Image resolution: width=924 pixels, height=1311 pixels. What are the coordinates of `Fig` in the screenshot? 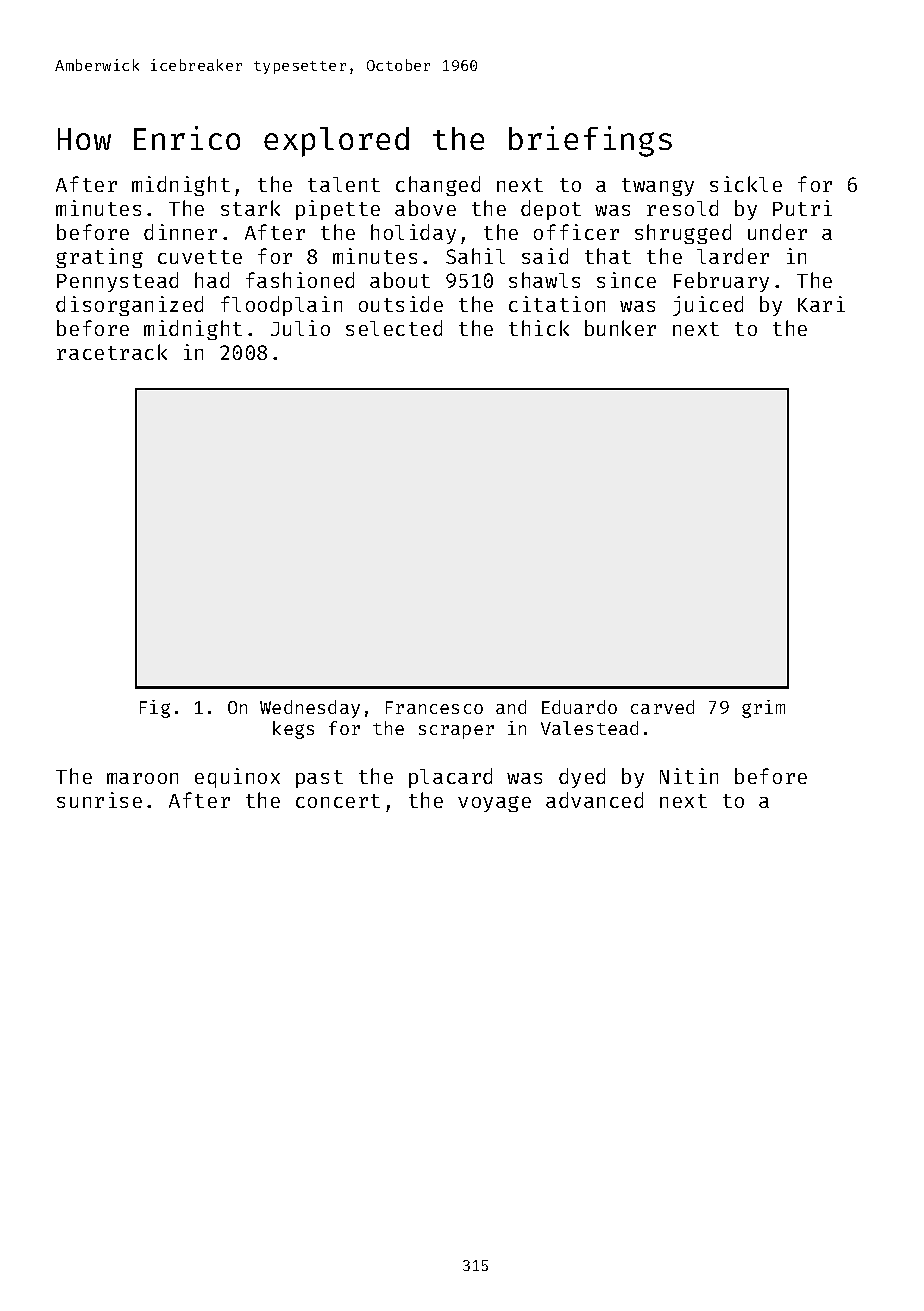 It's located at (155, 709).
